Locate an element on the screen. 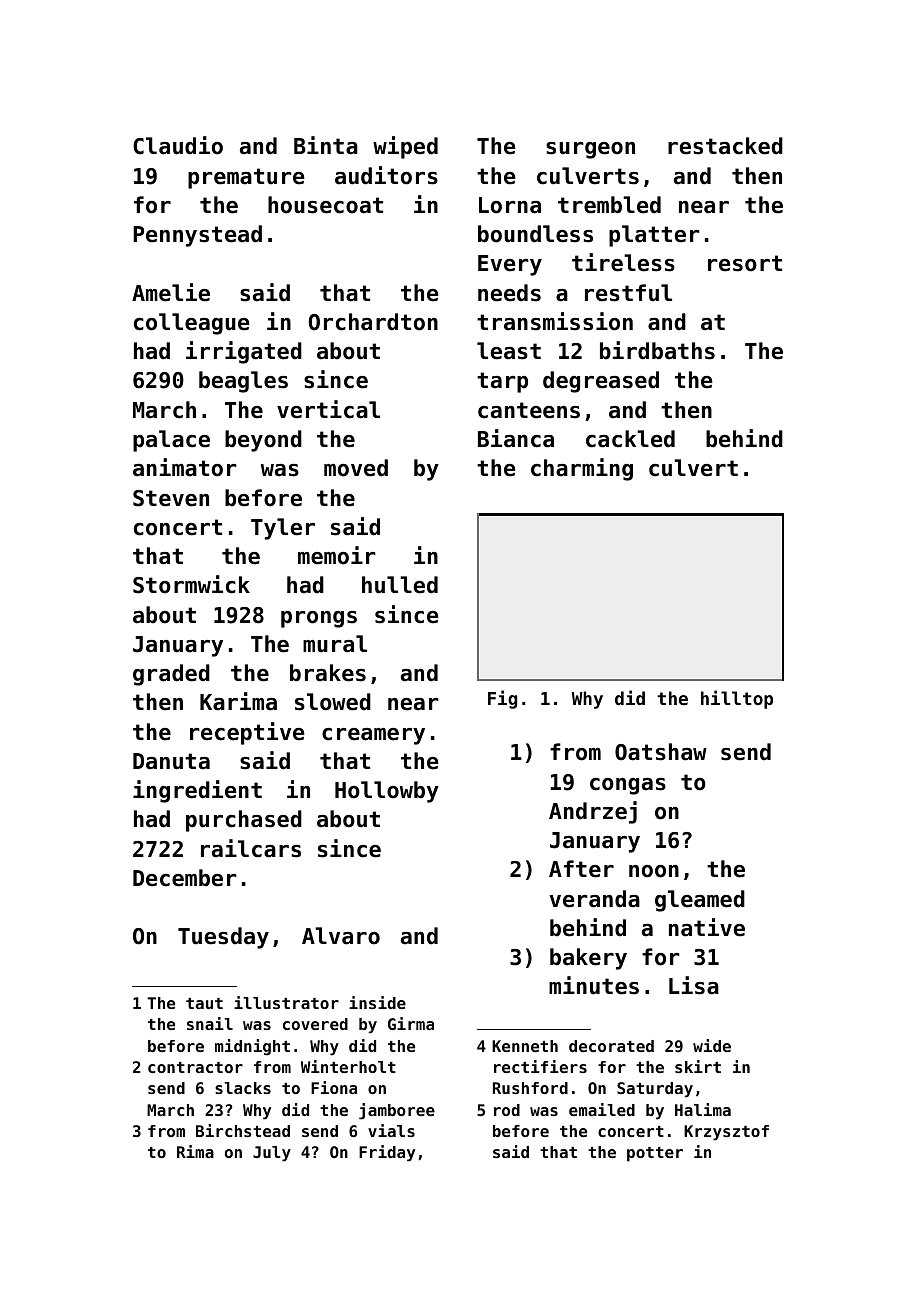 The width and height of the screenshot is (916, 1300). Andrzej is located at coordinates (593, 812).
